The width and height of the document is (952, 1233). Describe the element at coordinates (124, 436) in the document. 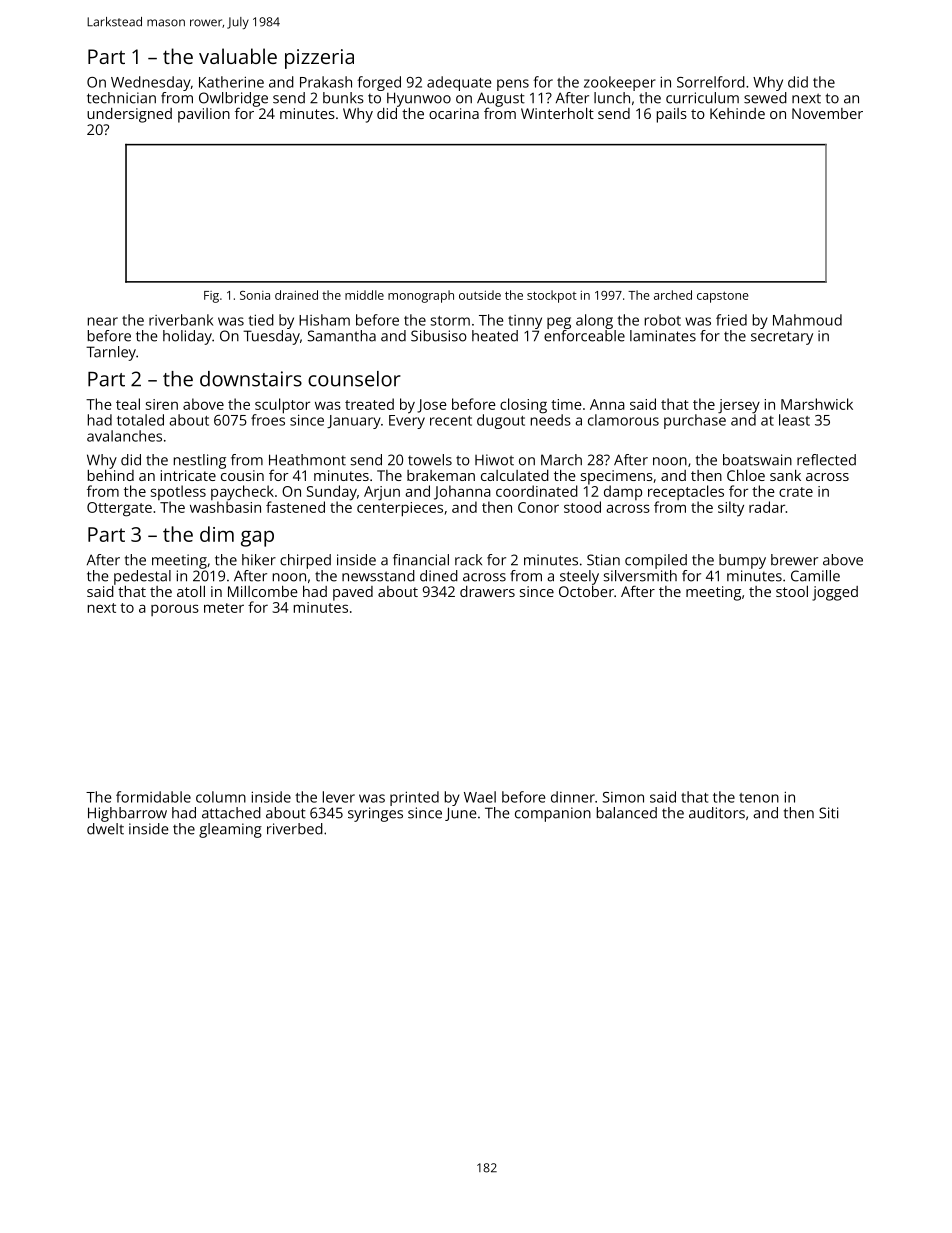

I see `avalanches` at that location.
